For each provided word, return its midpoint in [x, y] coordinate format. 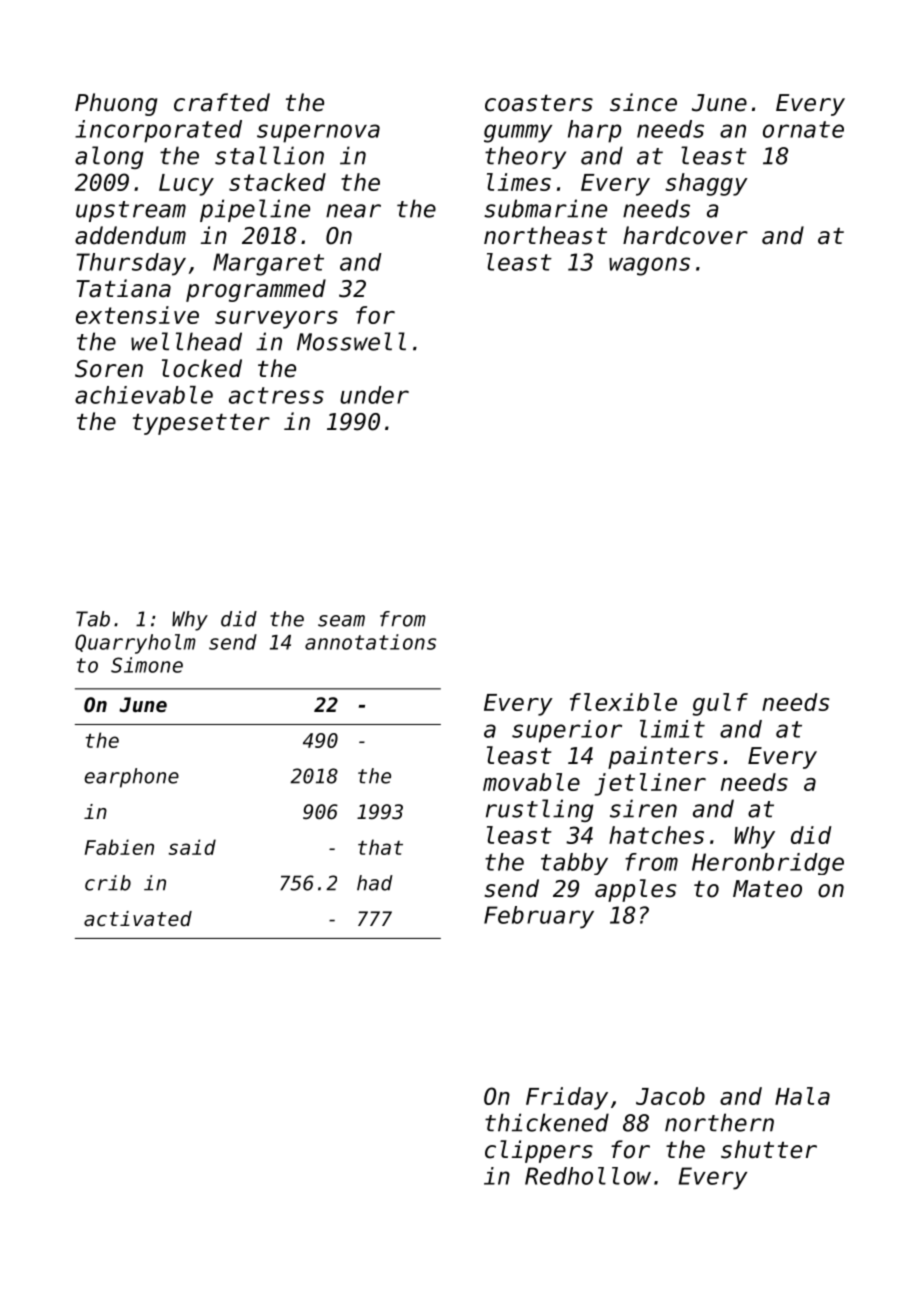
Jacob [670, 1096]
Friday [567, 1098]
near [353, 211]
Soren [109, 369]
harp [594, 131]
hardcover [685, 235]
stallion [269, 155]
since [643, 102]
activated [138, 919]
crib [108, 883]
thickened [547, 1122]
